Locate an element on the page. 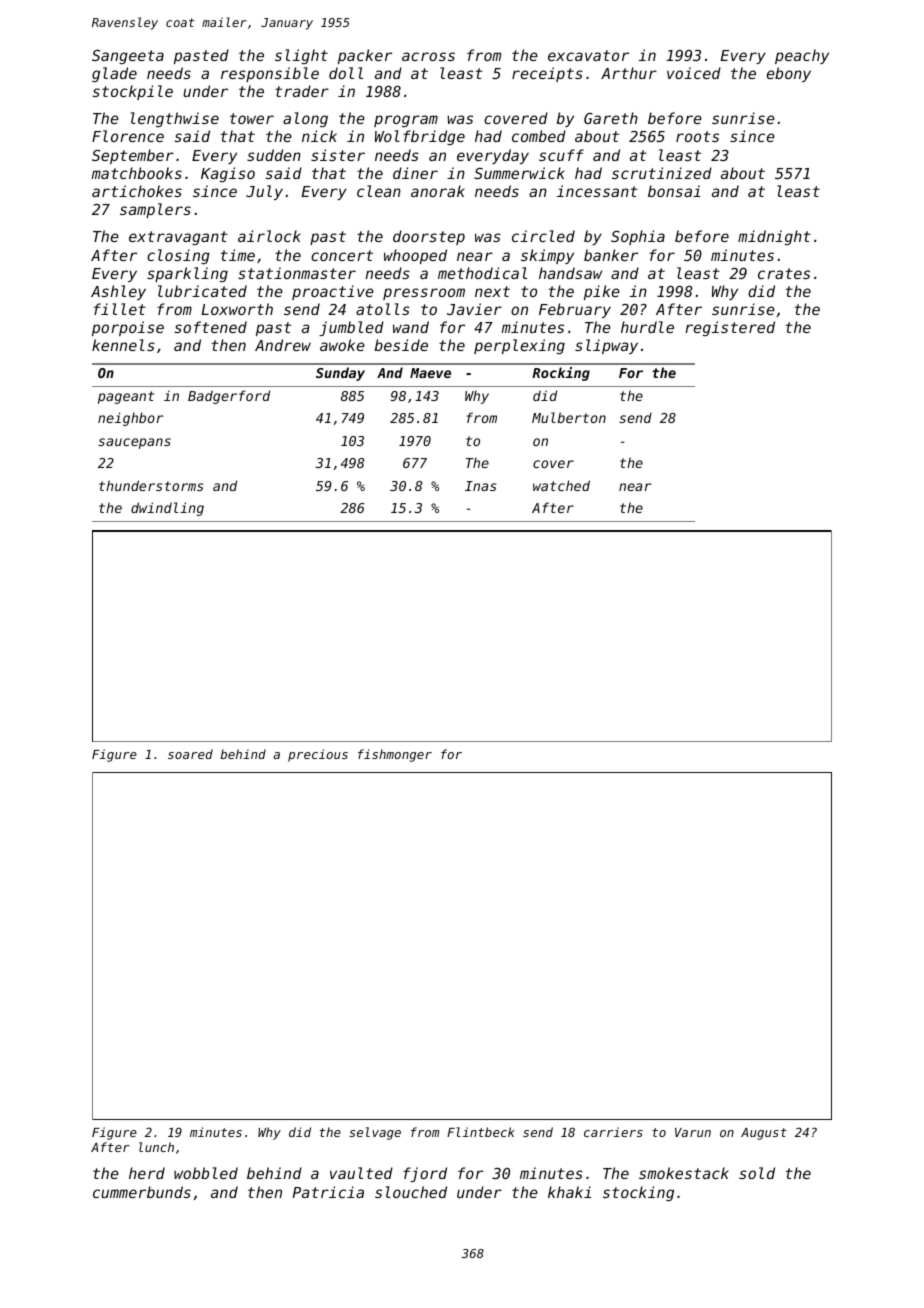  precious is located at coordinates (318, 755).
